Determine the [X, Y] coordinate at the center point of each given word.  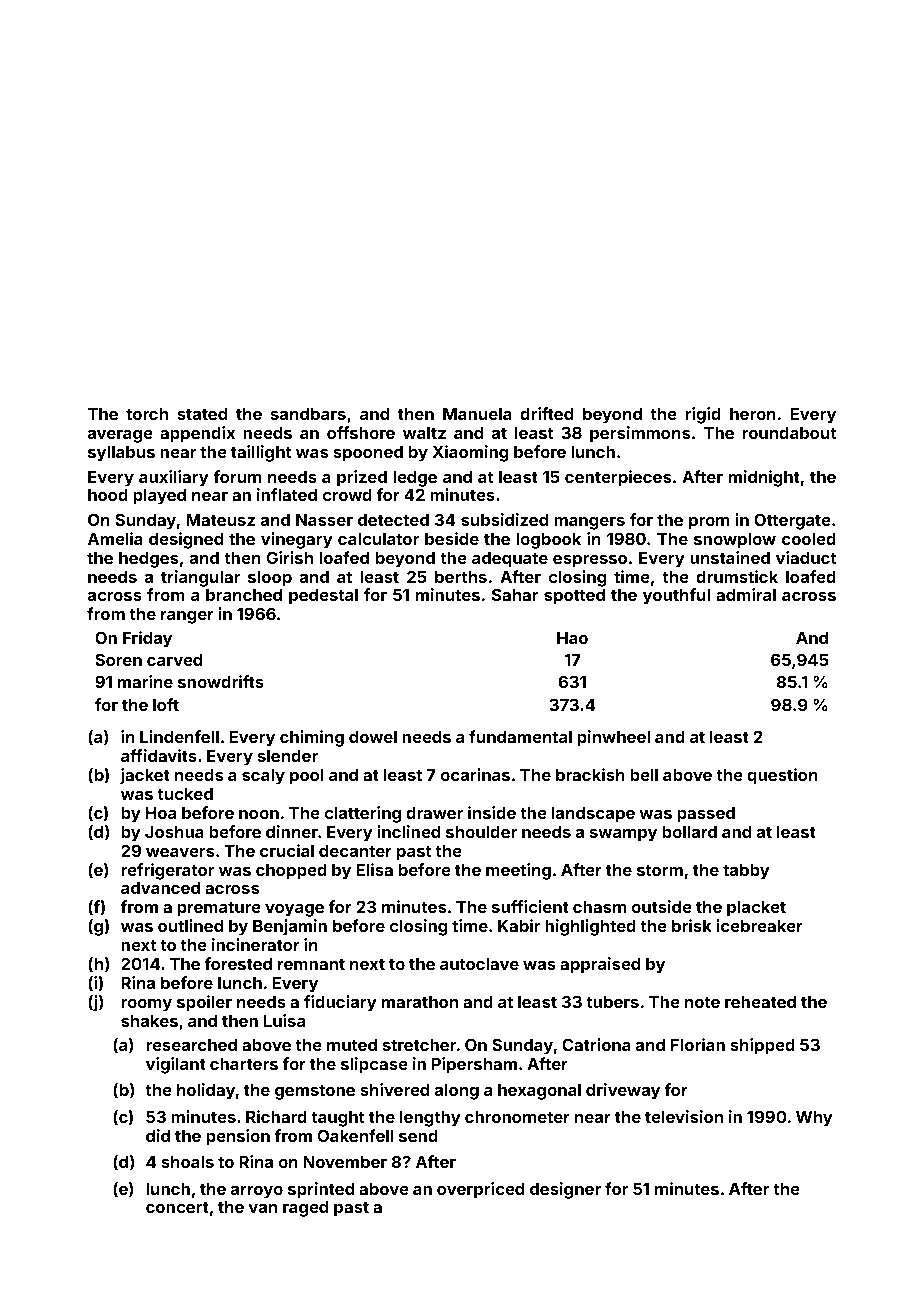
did [158, 1135]
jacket [145, 776]
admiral [746, 594]
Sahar [515, 594]
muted [352, 1045]
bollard [689, 832]
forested [238, 963]
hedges [148, 560]
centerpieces [618, 478]
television [684, 1116]
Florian [698, 1044]
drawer [434, 813]
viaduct [806, 557]
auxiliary [174, 478]
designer [565, 1190]
